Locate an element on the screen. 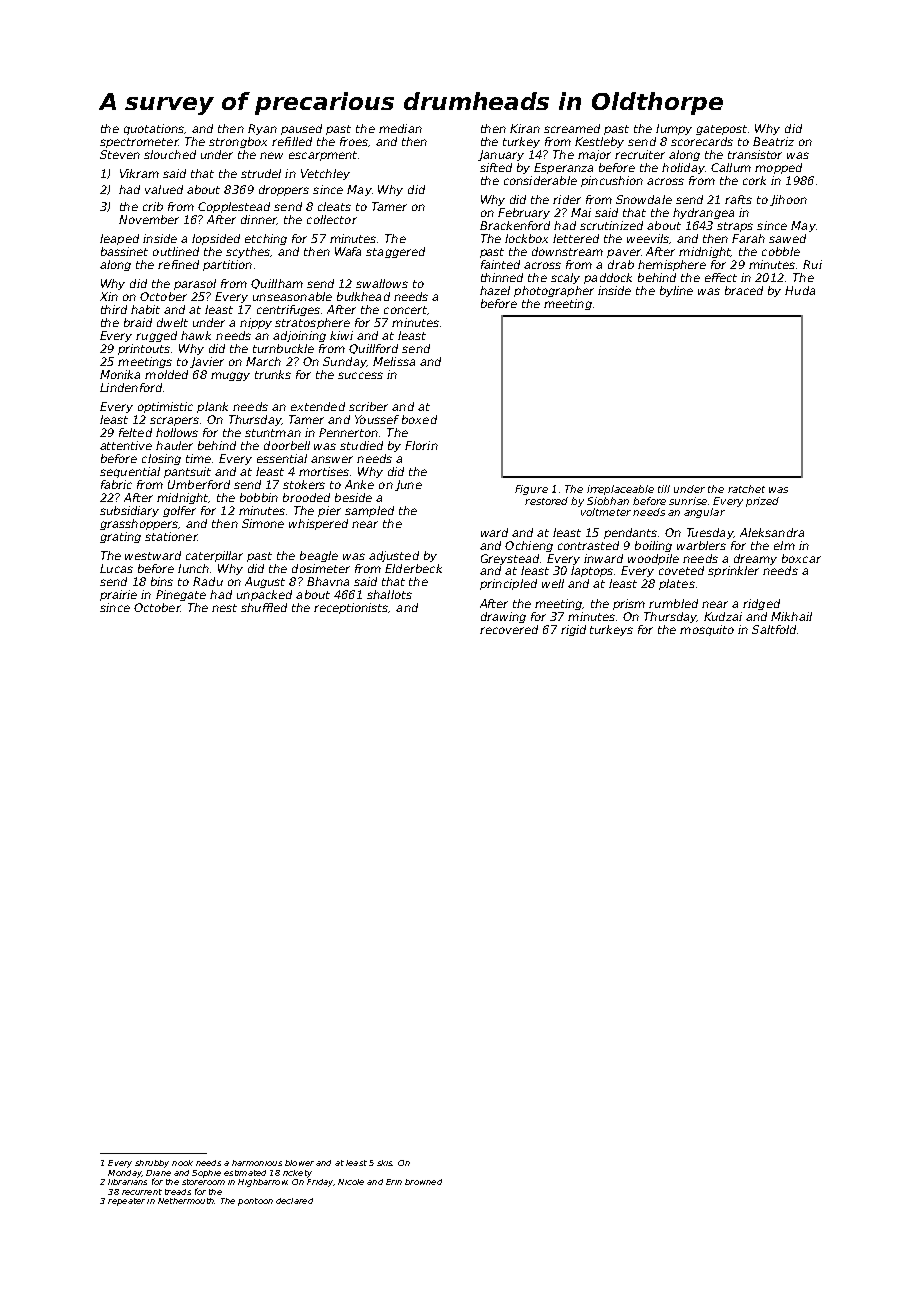  browned is located at coordinates (423, 1182).
